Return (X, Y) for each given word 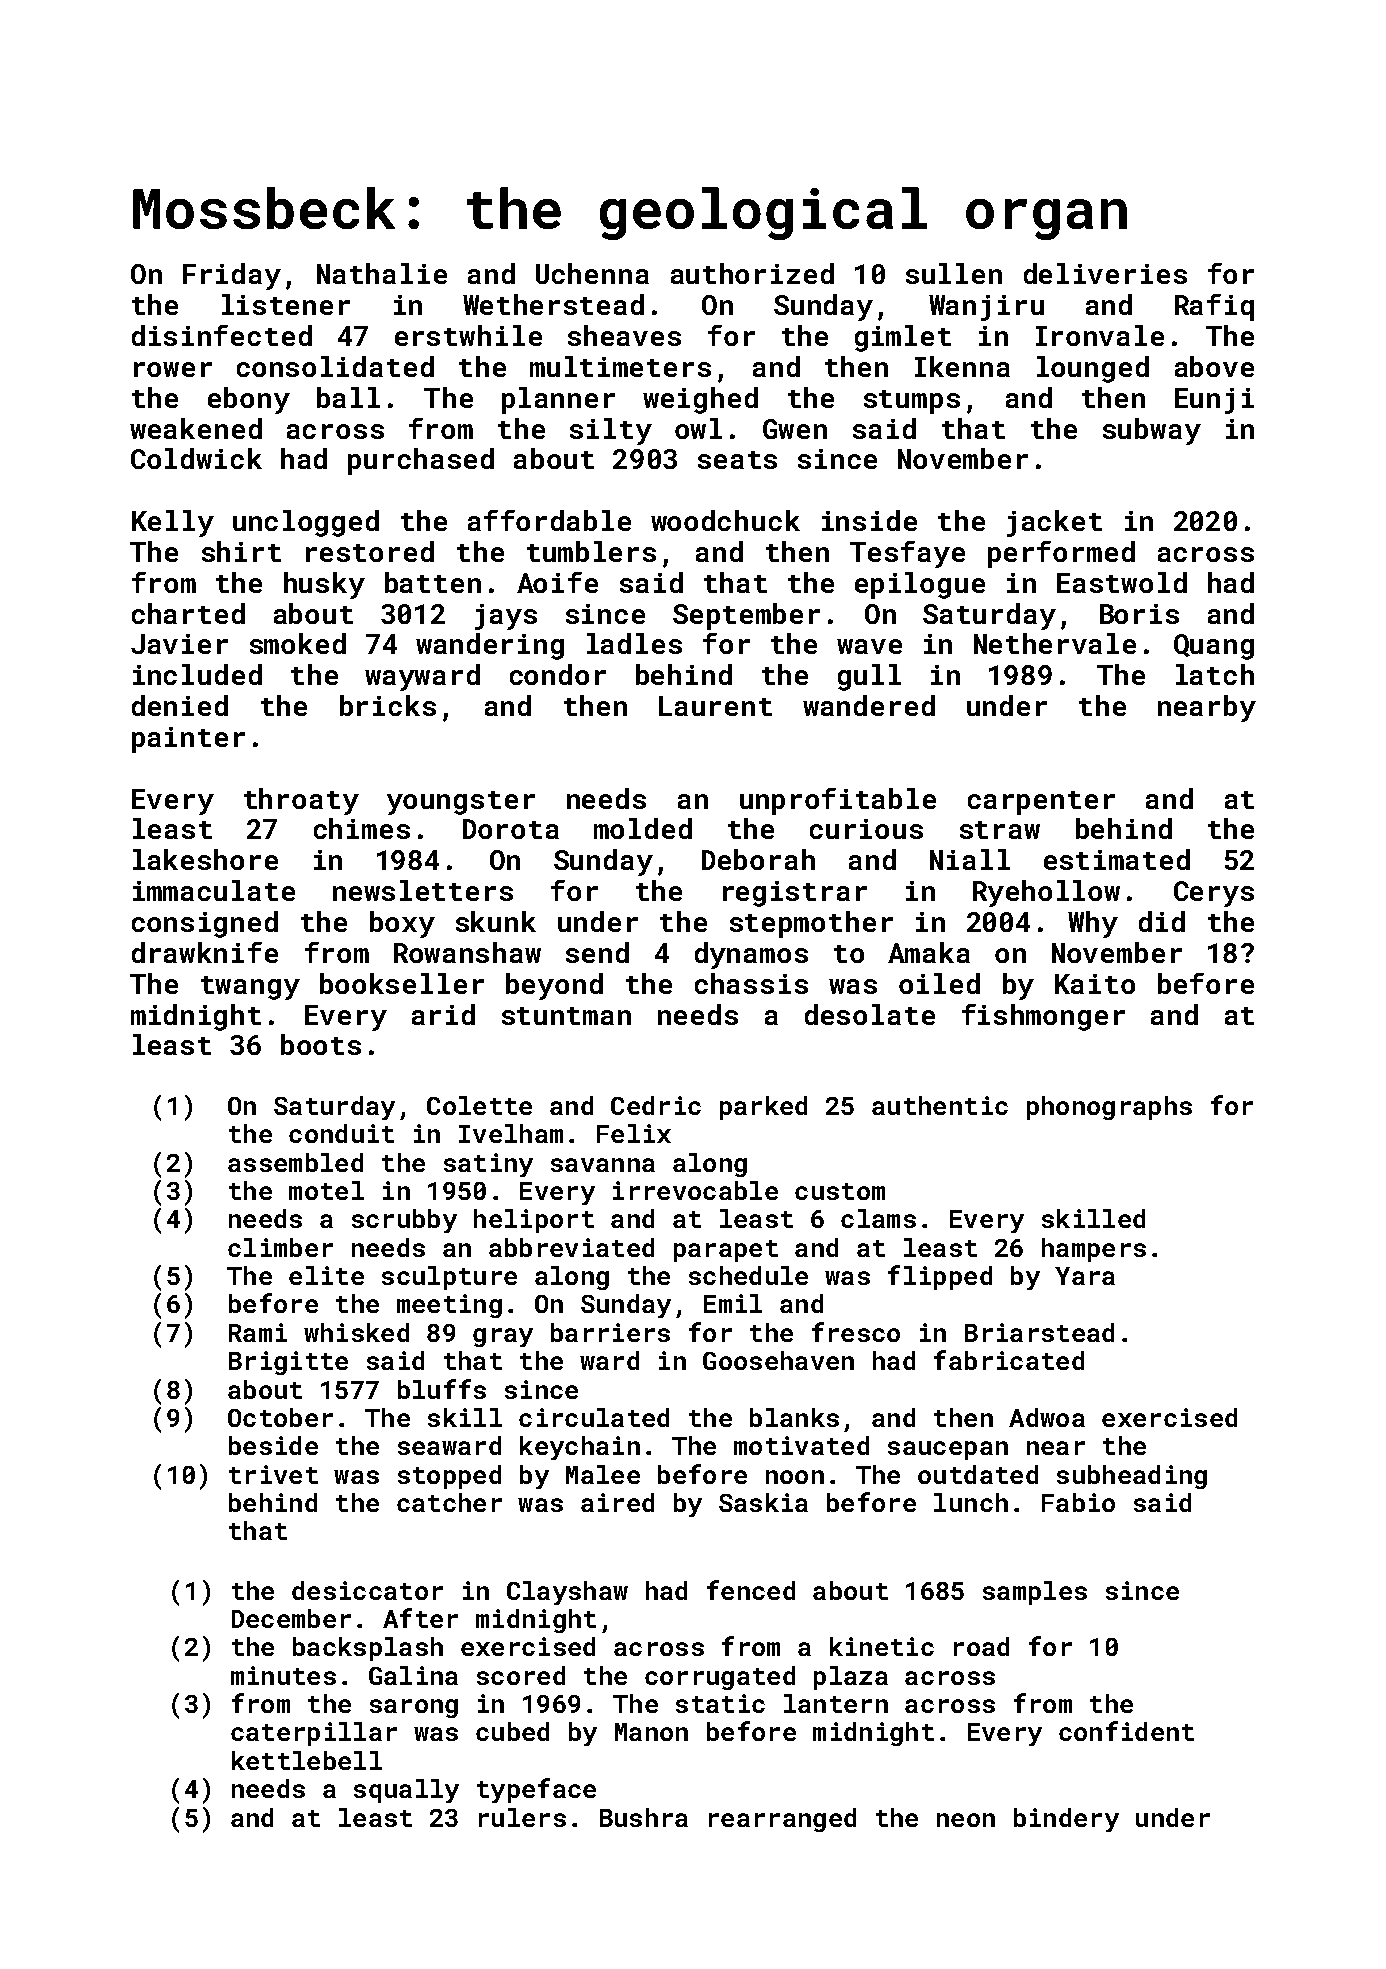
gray (503, 1337)
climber (280, 1247)
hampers (1094, 1250)
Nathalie (382, 273)
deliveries (1105, 273)
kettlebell (307, 1760)
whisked (356, 1332)
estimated (1117, 859)
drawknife (205, 952)
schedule (748, 1275)
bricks (388, 705)
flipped (940, 1277)
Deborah (758, 859)
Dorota (511, 829)
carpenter (1041, 803)
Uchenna (592, 273)
